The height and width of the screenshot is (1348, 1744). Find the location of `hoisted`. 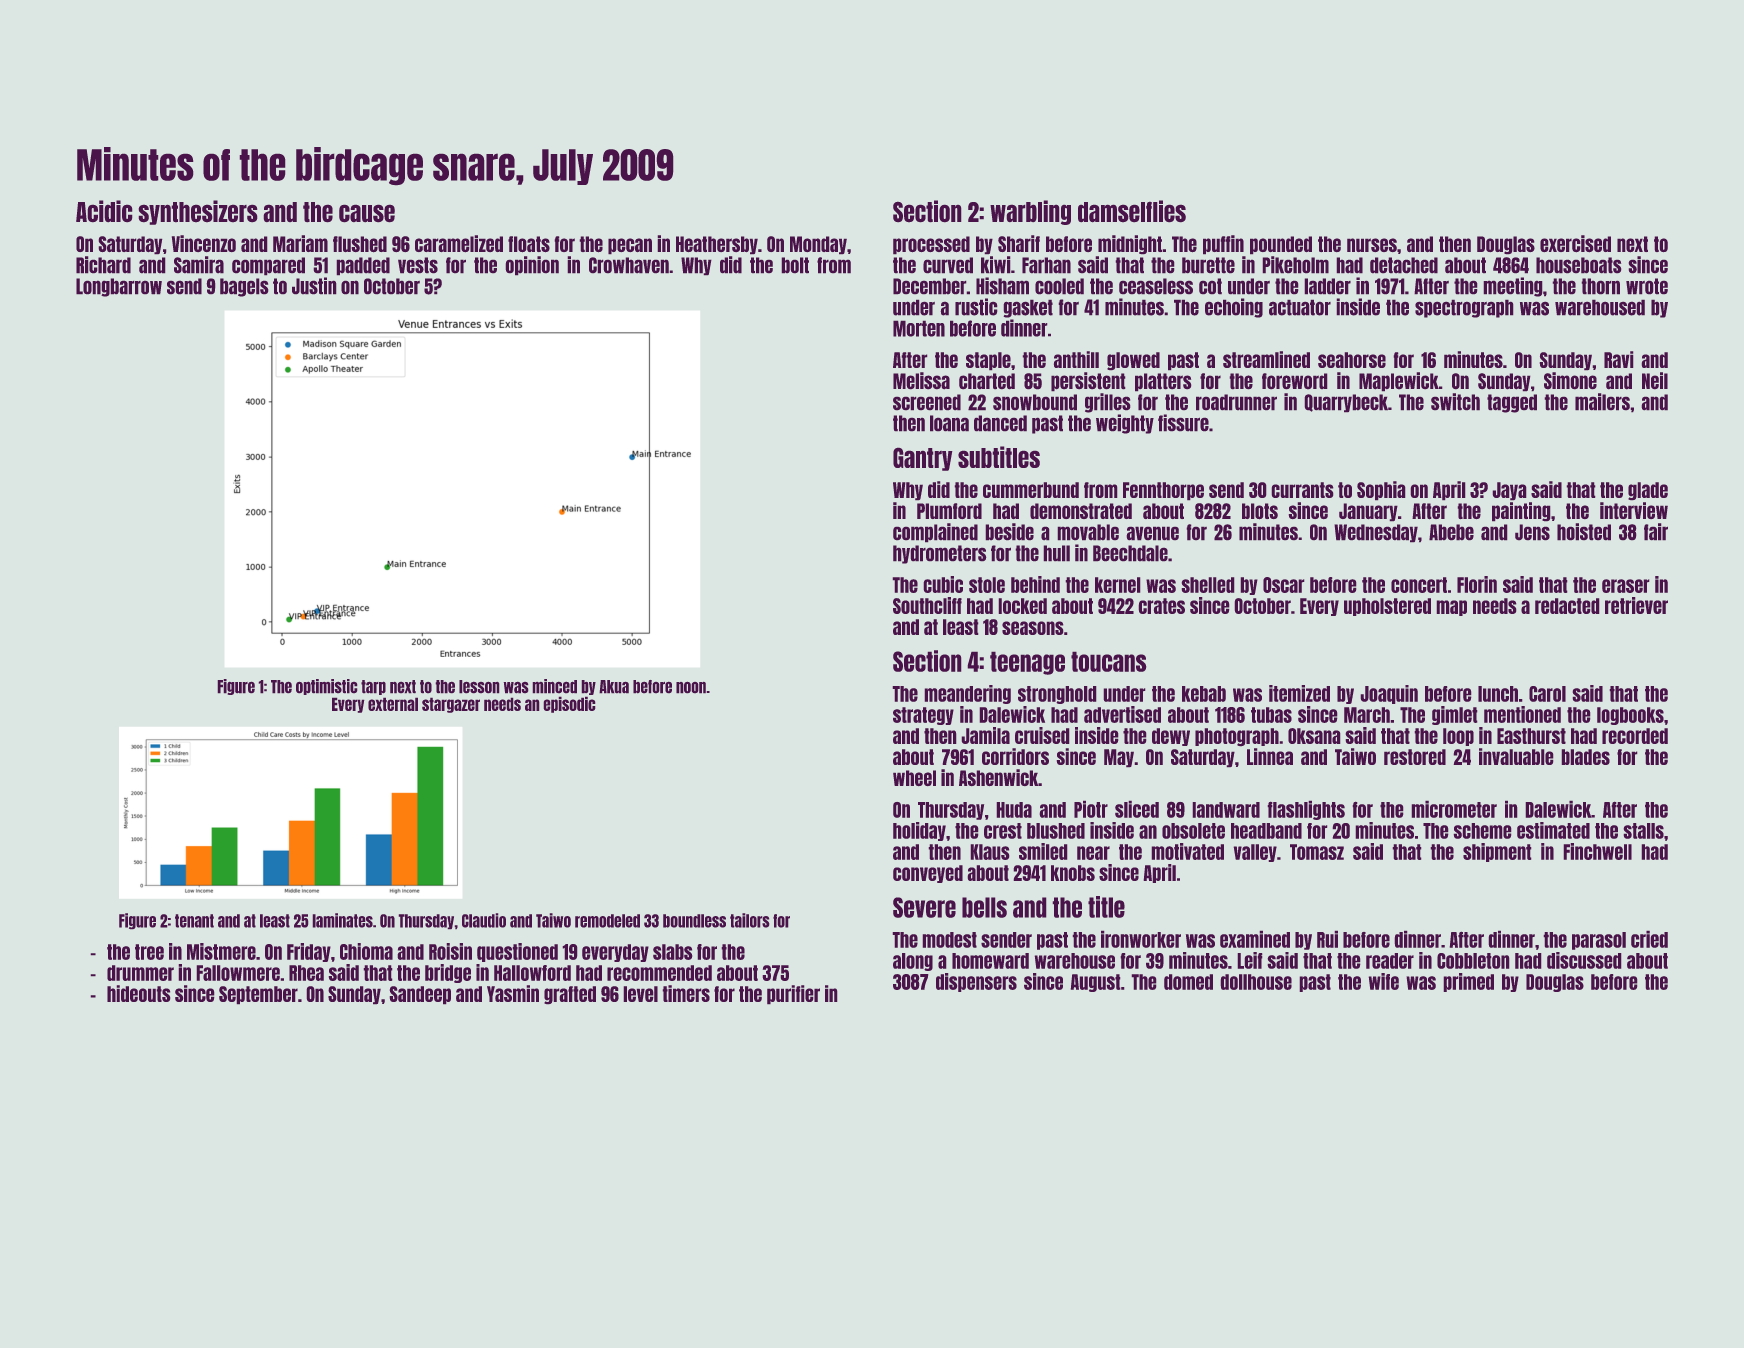

hoisted is located at coordinates (1584, 531).
